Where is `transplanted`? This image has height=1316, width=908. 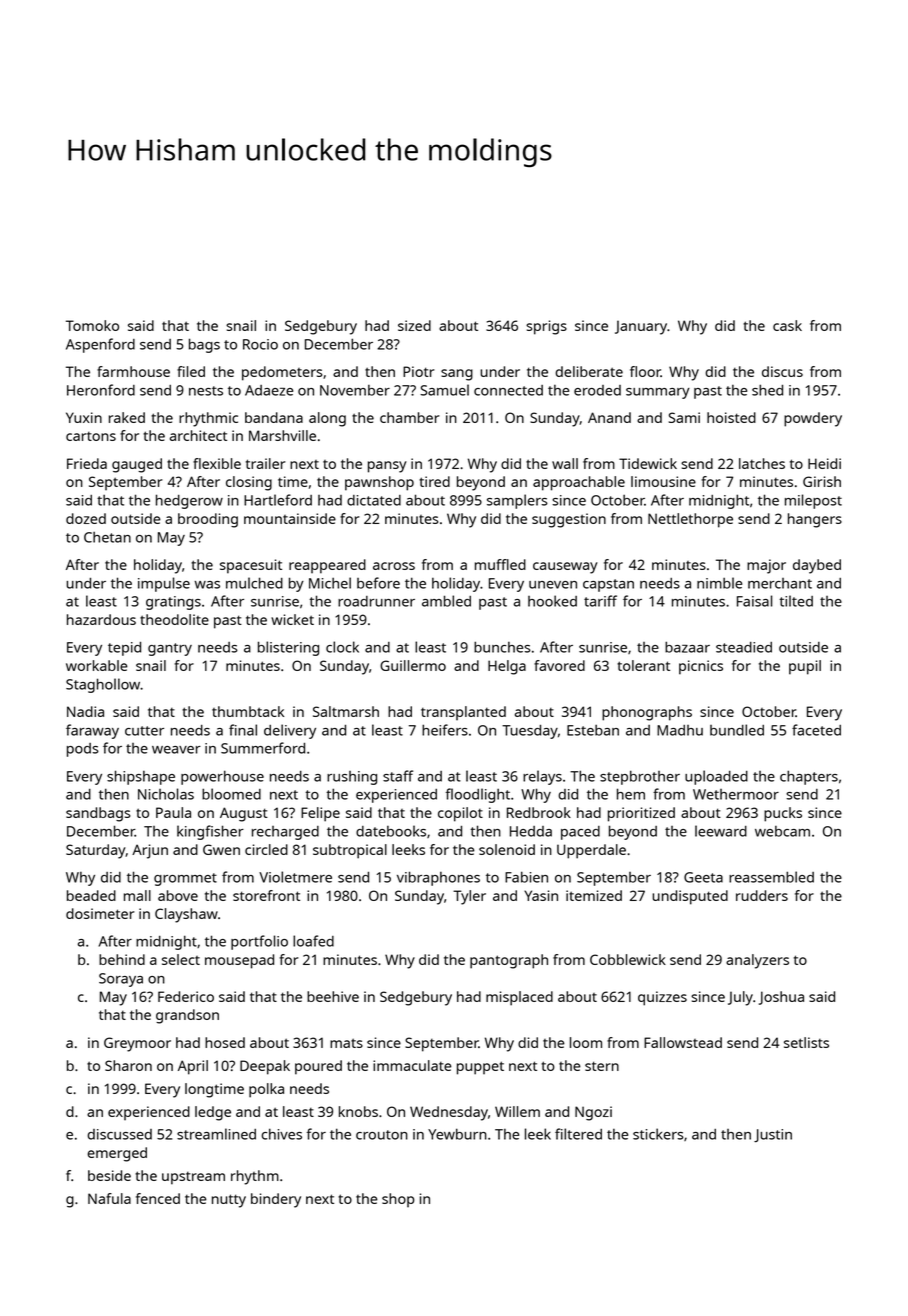
transplanted is located at coordinates (463, 713).
